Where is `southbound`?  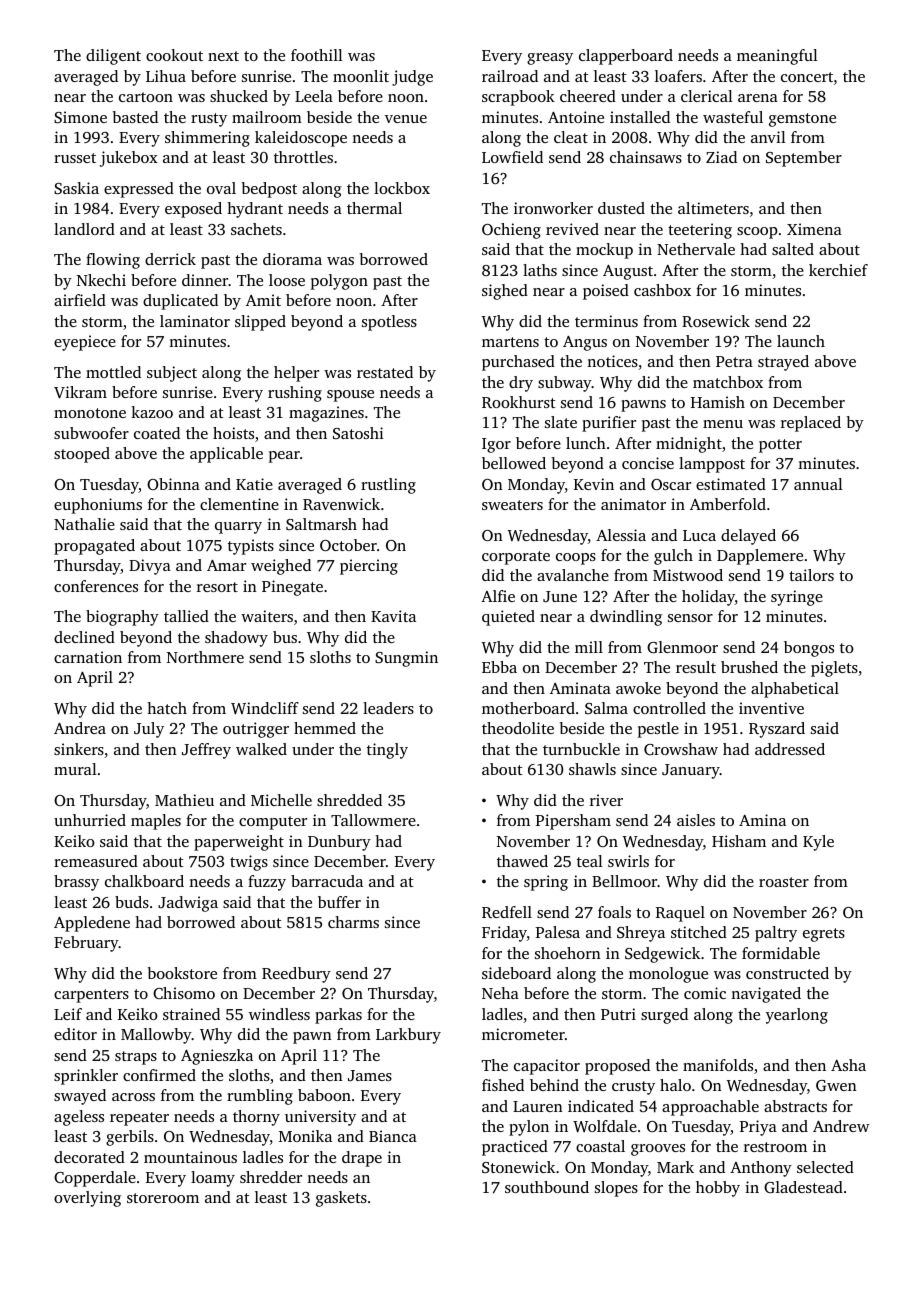
southbound is located at coordinates (547, 1187).
